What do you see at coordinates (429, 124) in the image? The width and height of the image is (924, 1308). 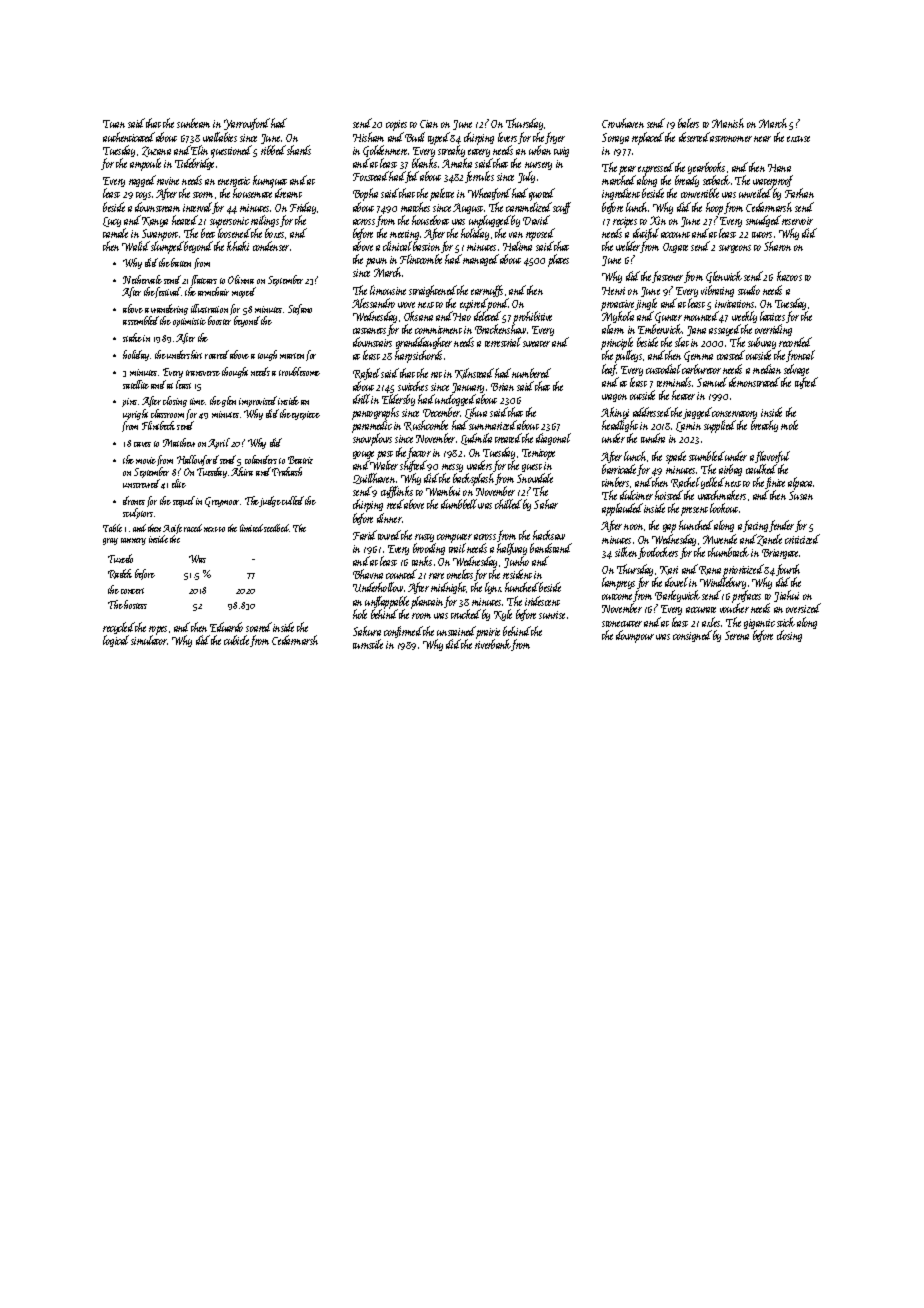 I see `Cian` at bounding box center [429, 124].
